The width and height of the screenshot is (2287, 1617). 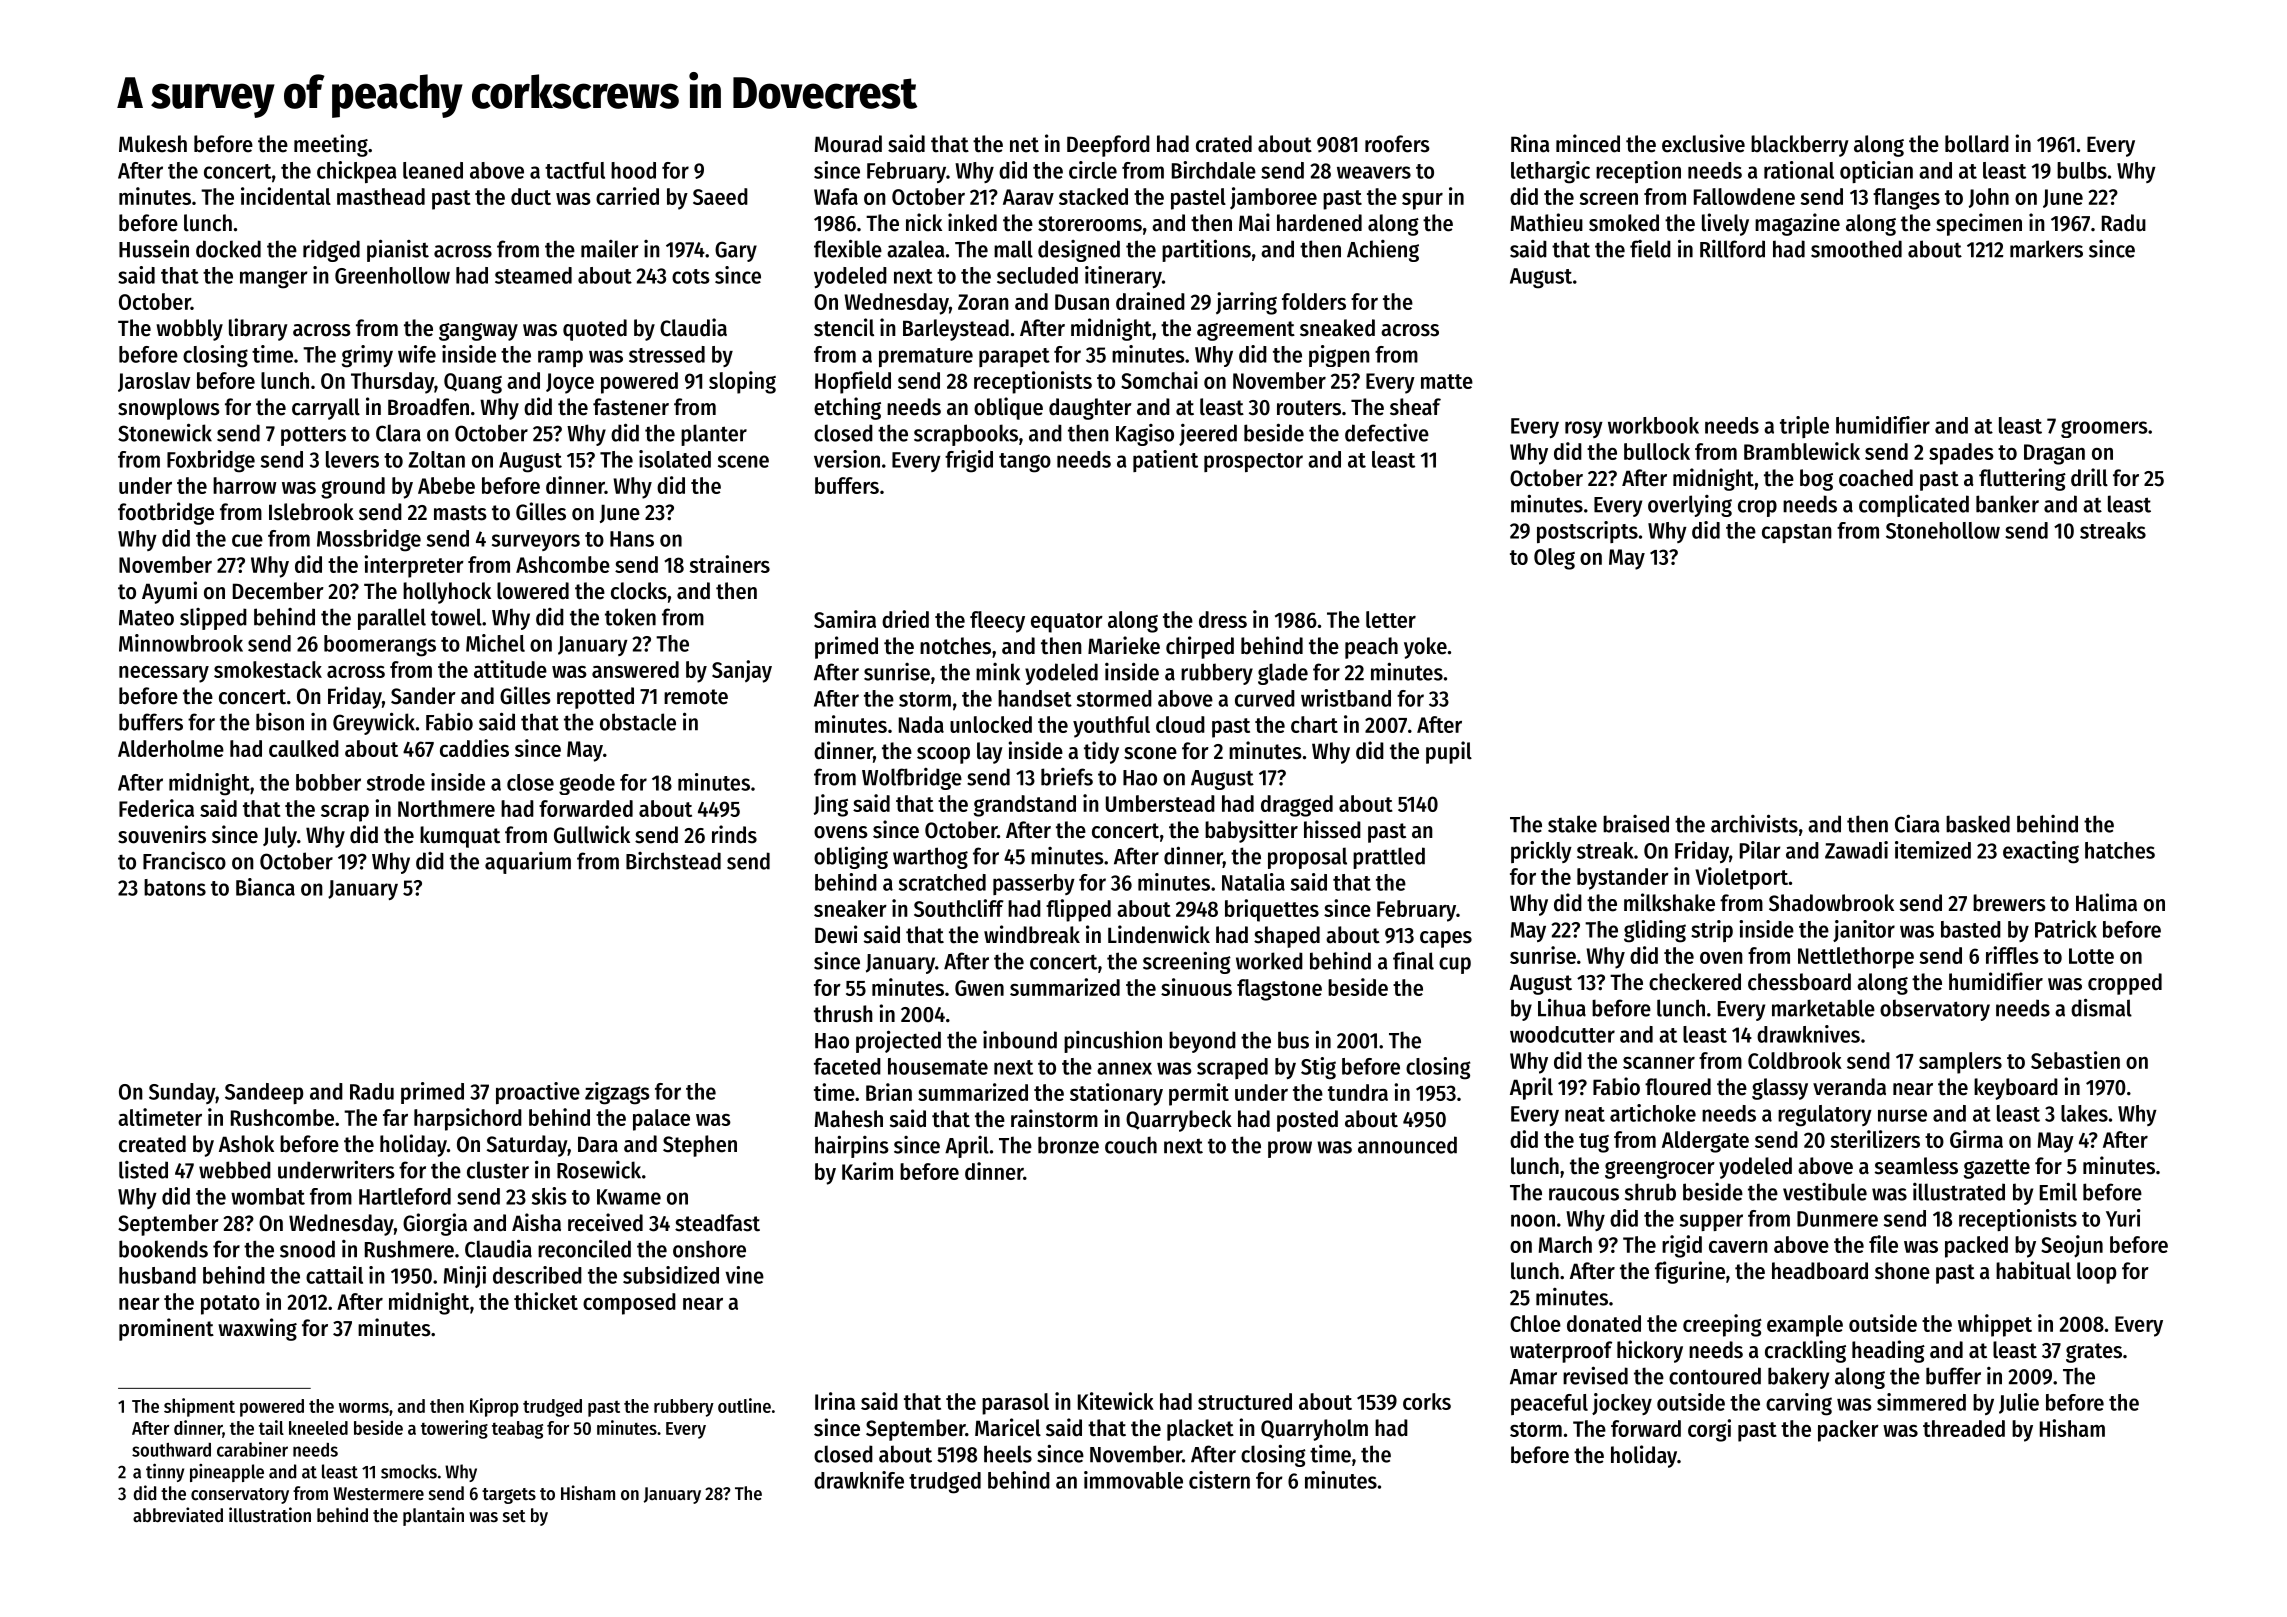 I want to click on roofers, so click(x=1397, y=144).
